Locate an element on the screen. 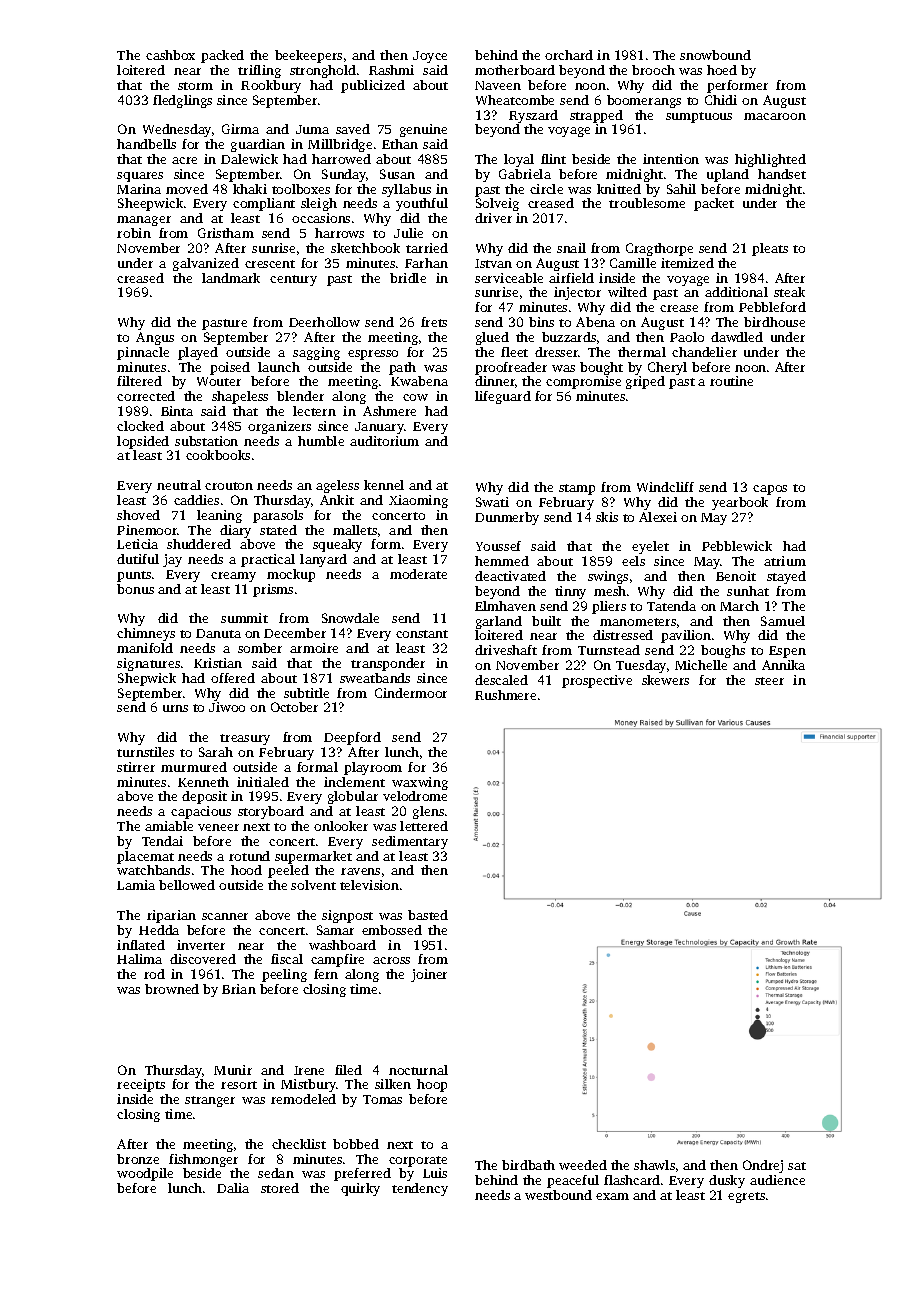 Image resolution: width=924 pixels, height=1308 pixels. Deepford is located at coordinates (352, 738).
